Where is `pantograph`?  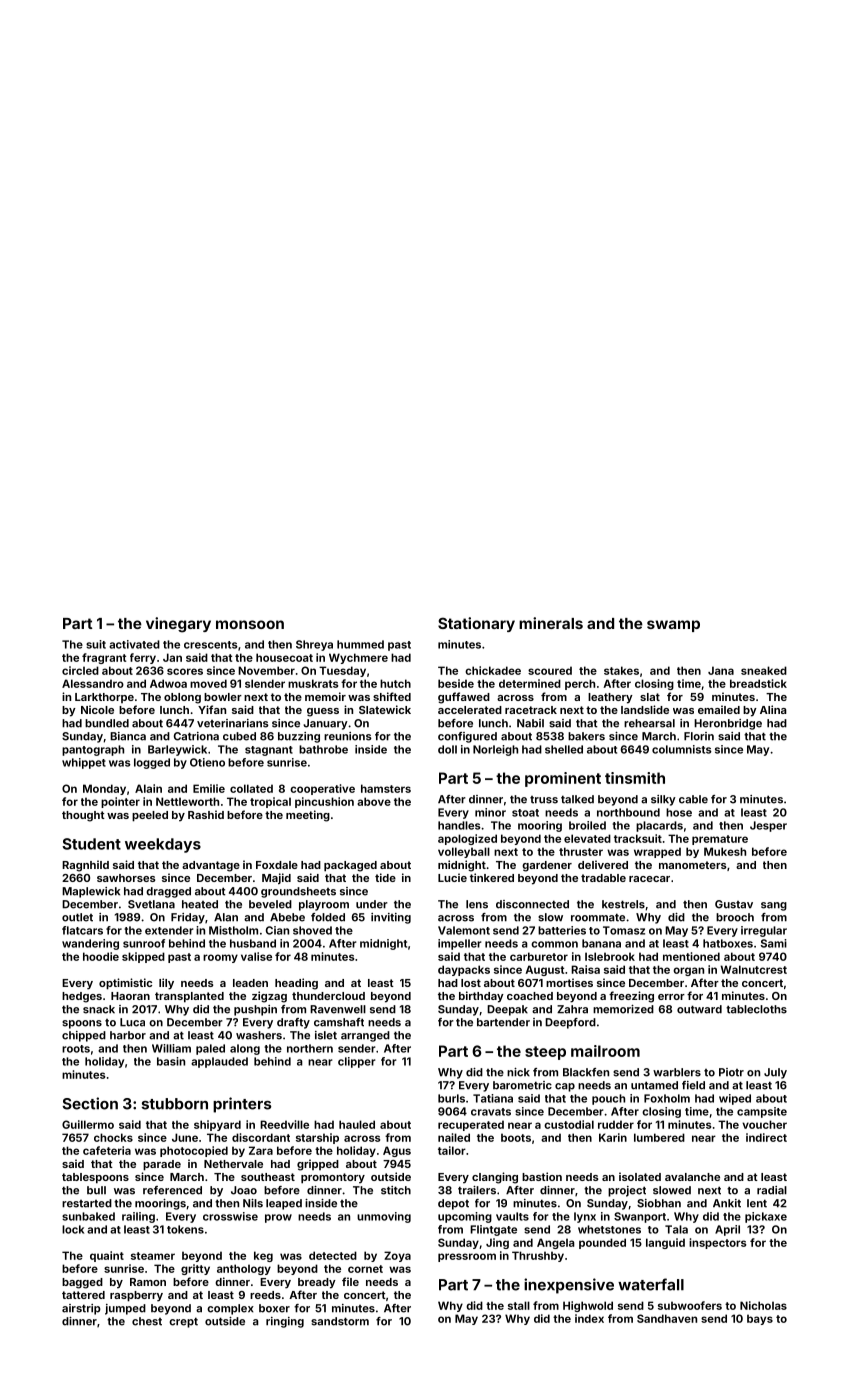 pantograph is located at coordinates (93, 750).
